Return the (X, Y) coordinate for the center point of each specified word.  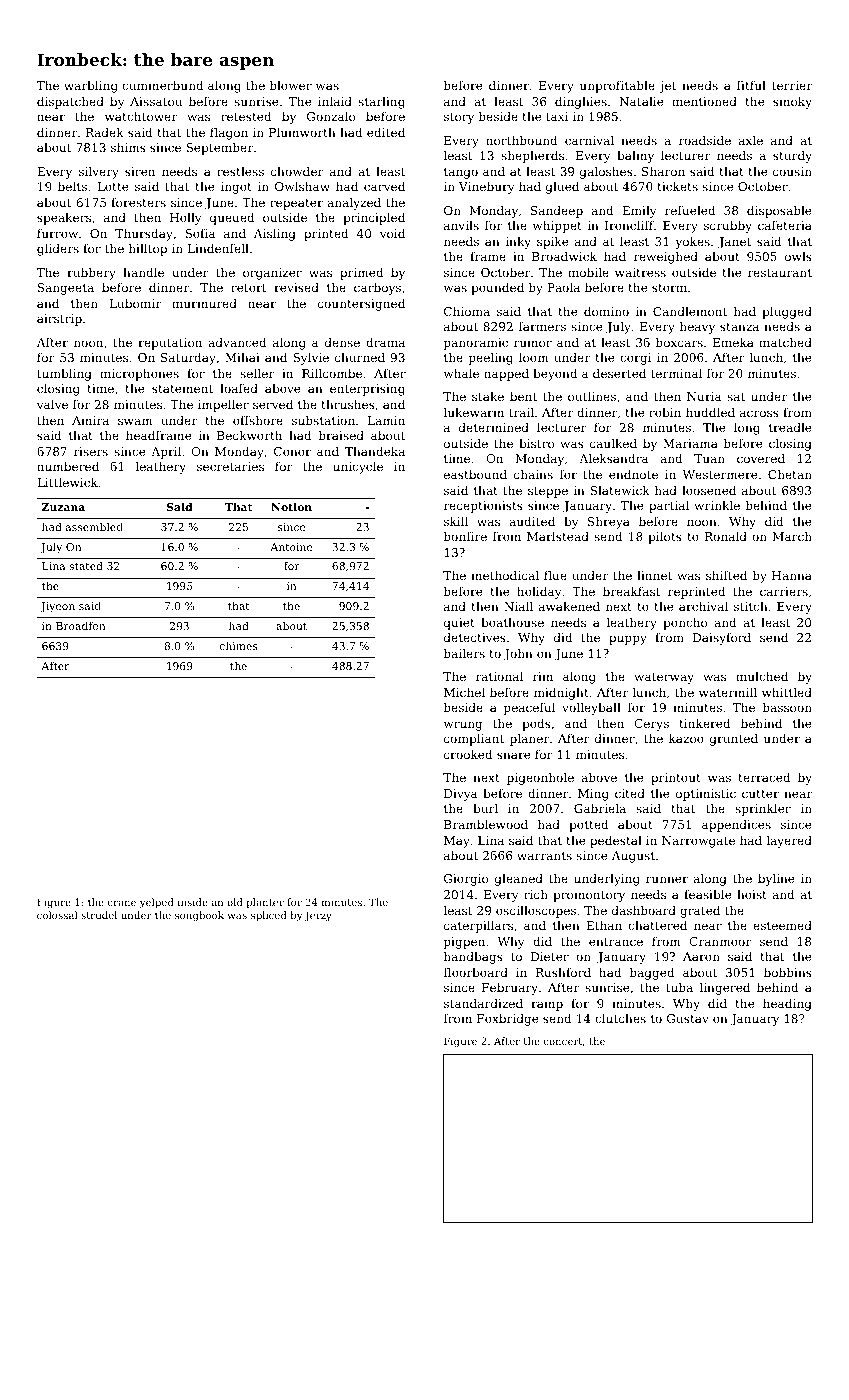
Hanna (792, 575)
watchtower (141, 116)
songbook (199, 916)
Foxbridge (507, 1020)
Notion (291, 507)
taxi (557, 116)
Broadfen (80, 626)
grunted (734, 740)
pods (536, 725)
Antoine (291, 547)
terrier (792, 85)
